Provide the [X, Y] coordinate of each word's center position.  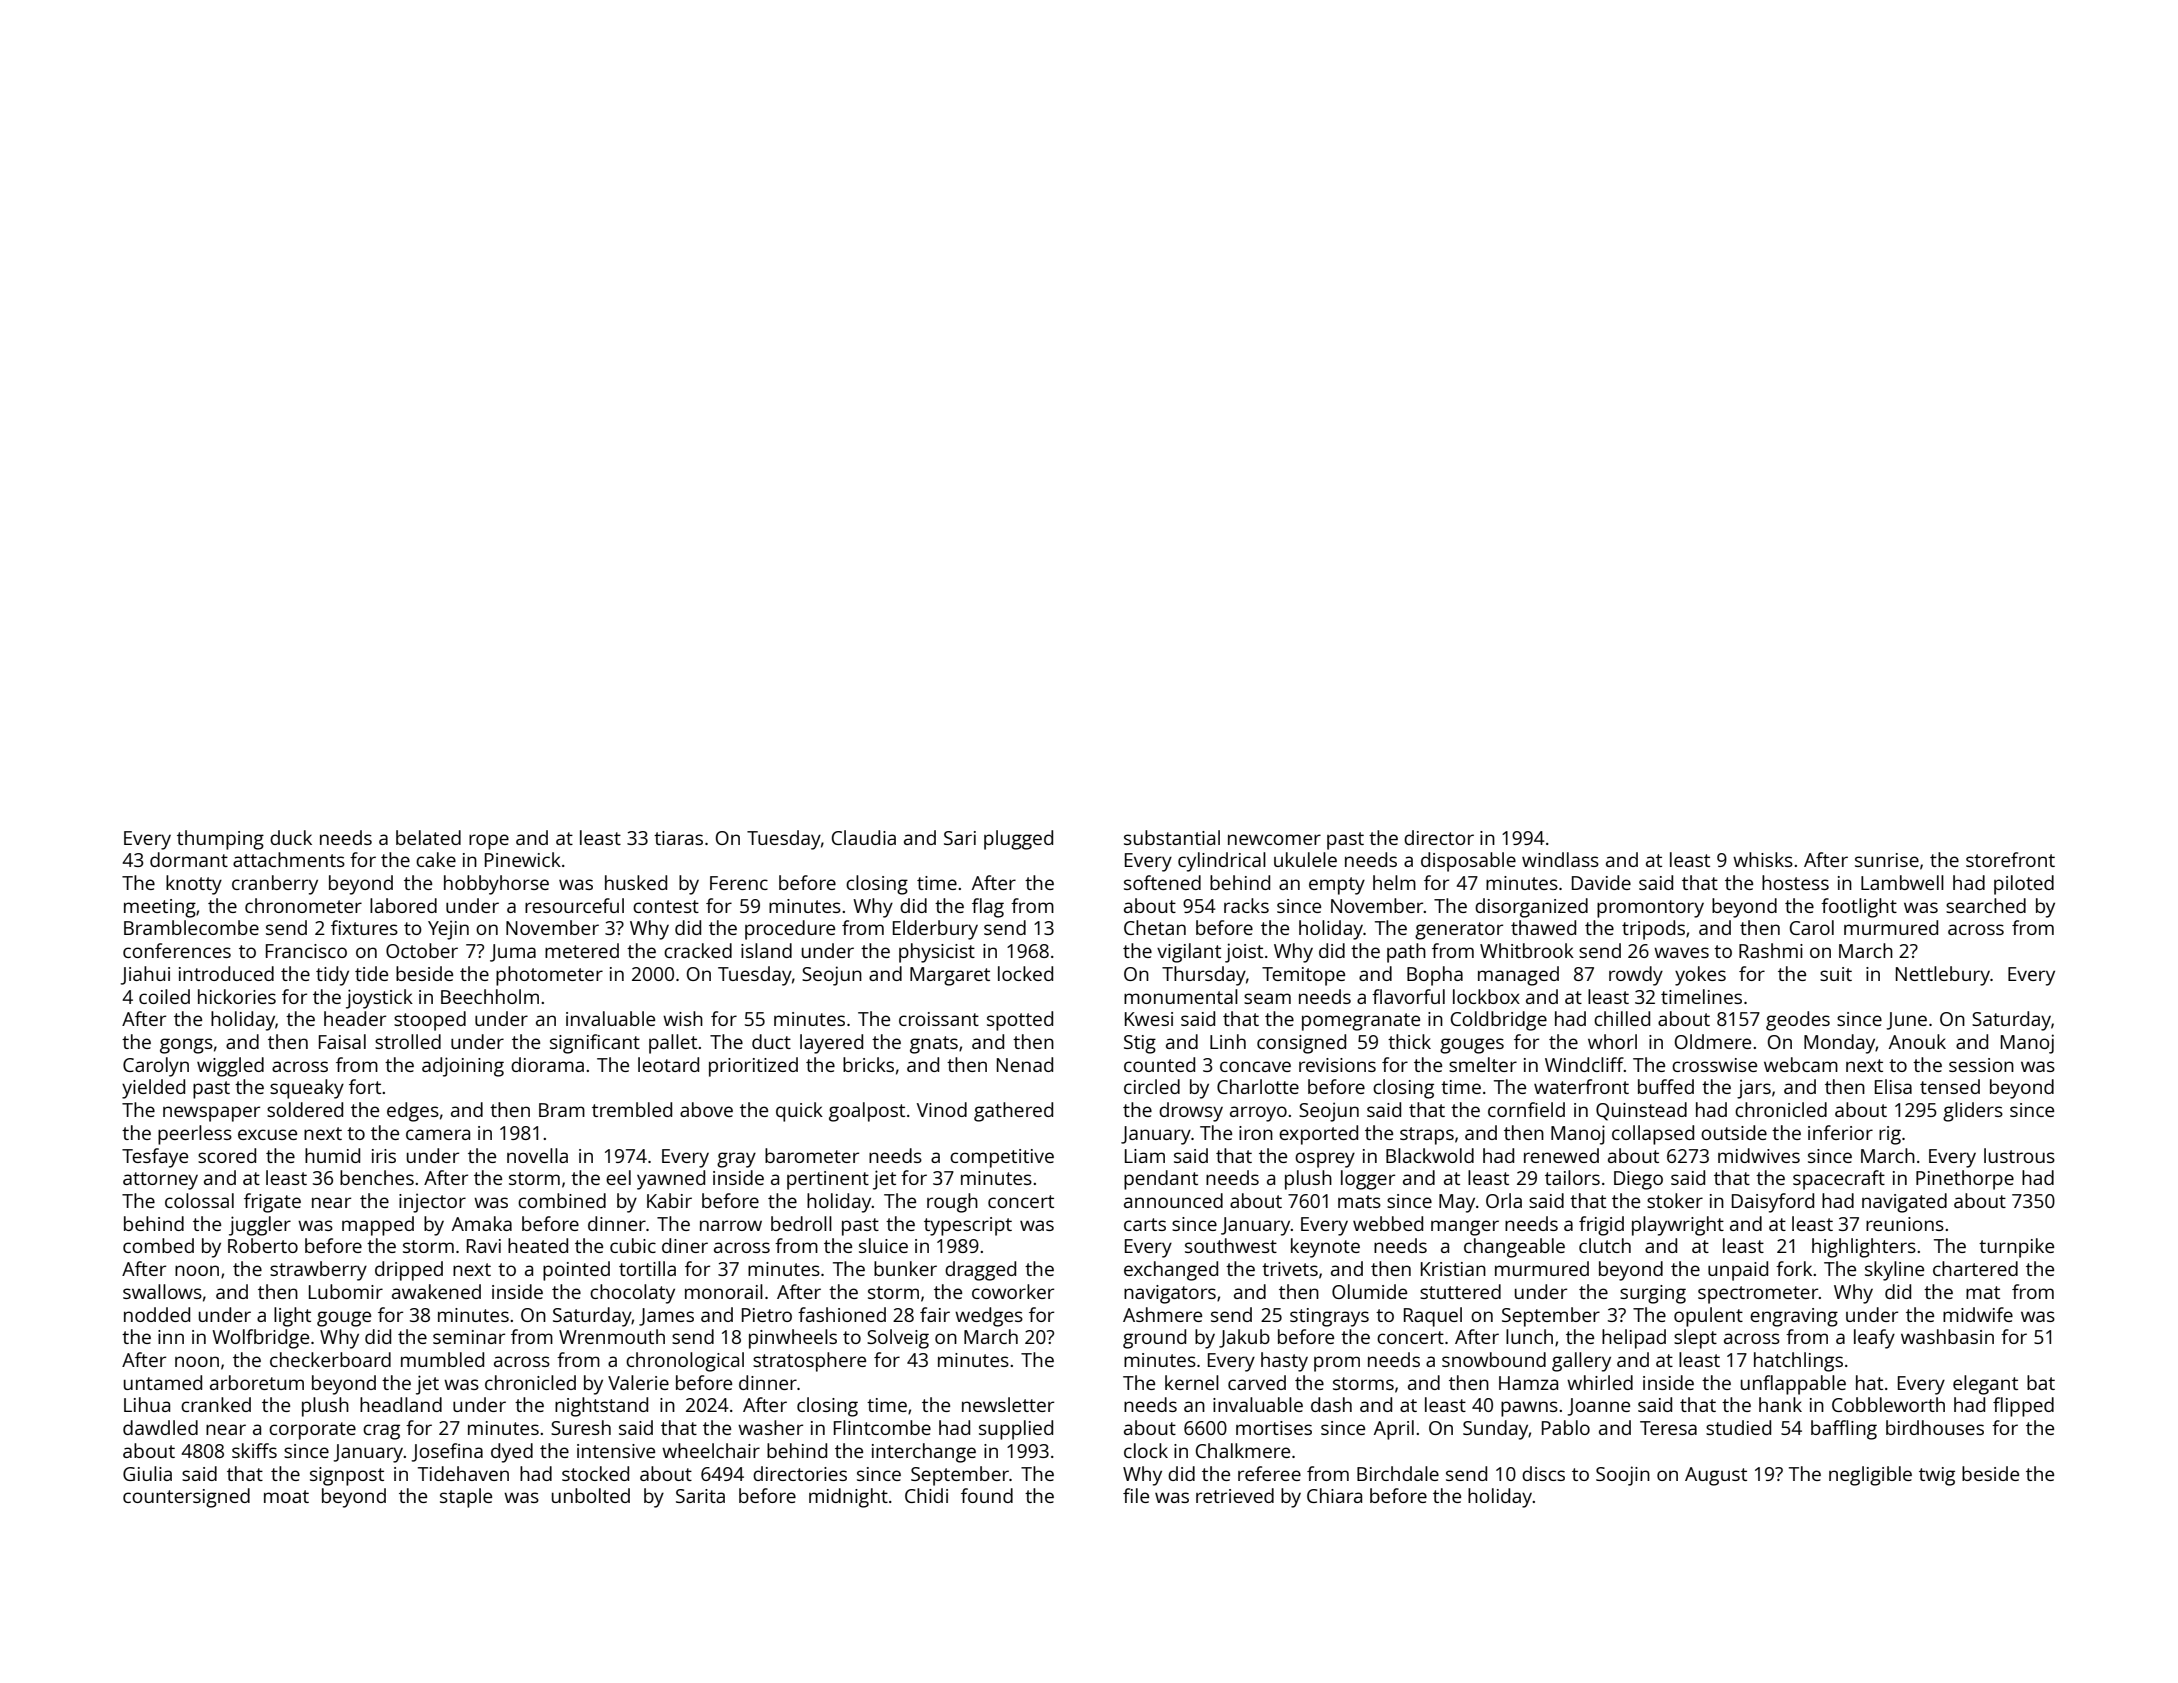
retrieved [1235, 1495]
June [1907, 1021]
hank [1780, 1404]
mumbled [442, 1359]
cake [436, 859]
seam [1267, 998]
